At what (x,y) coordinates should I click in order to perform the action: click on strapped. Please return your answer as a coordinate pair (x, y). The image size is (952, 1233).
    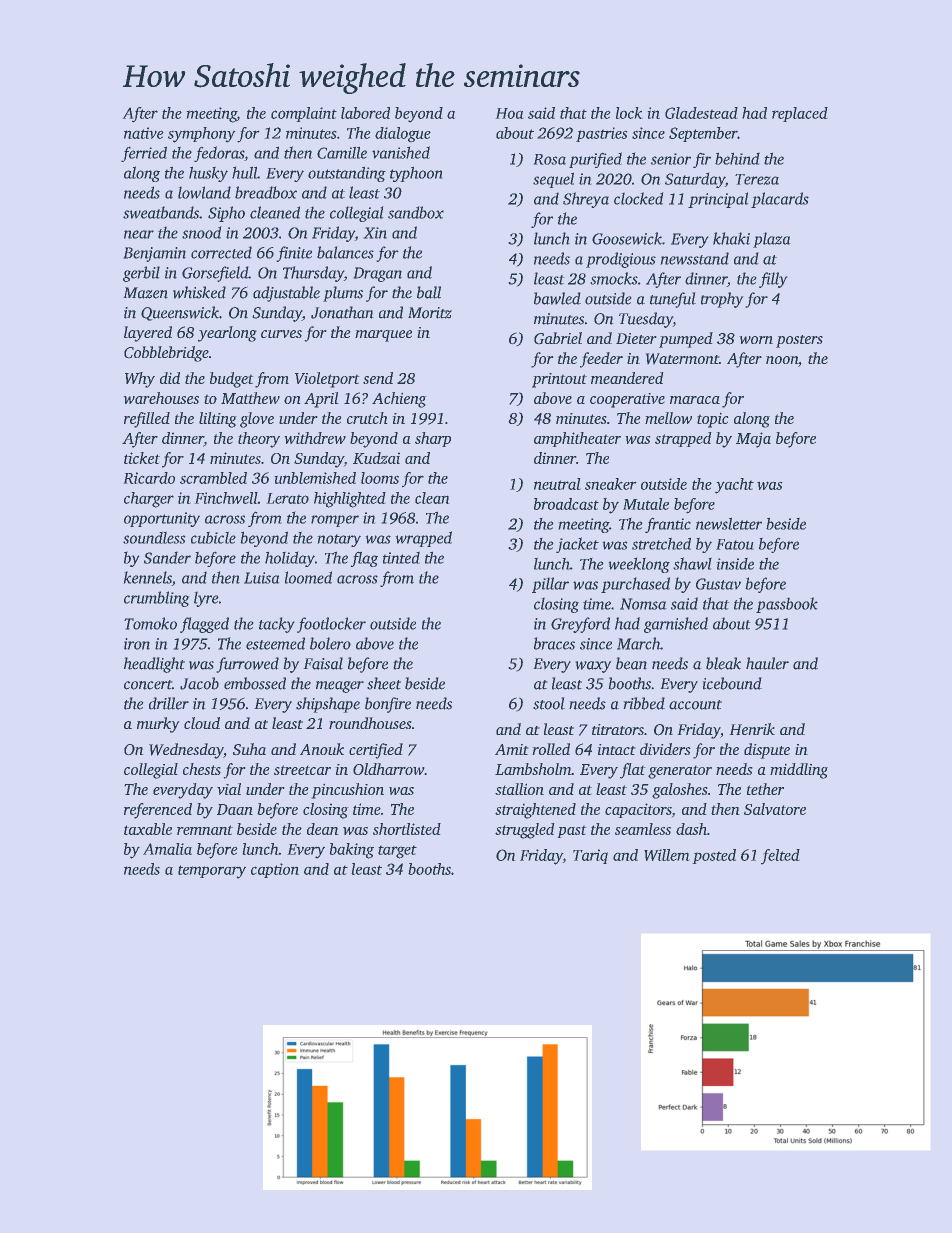
    Looking at the image, I should click on (683, 439).
